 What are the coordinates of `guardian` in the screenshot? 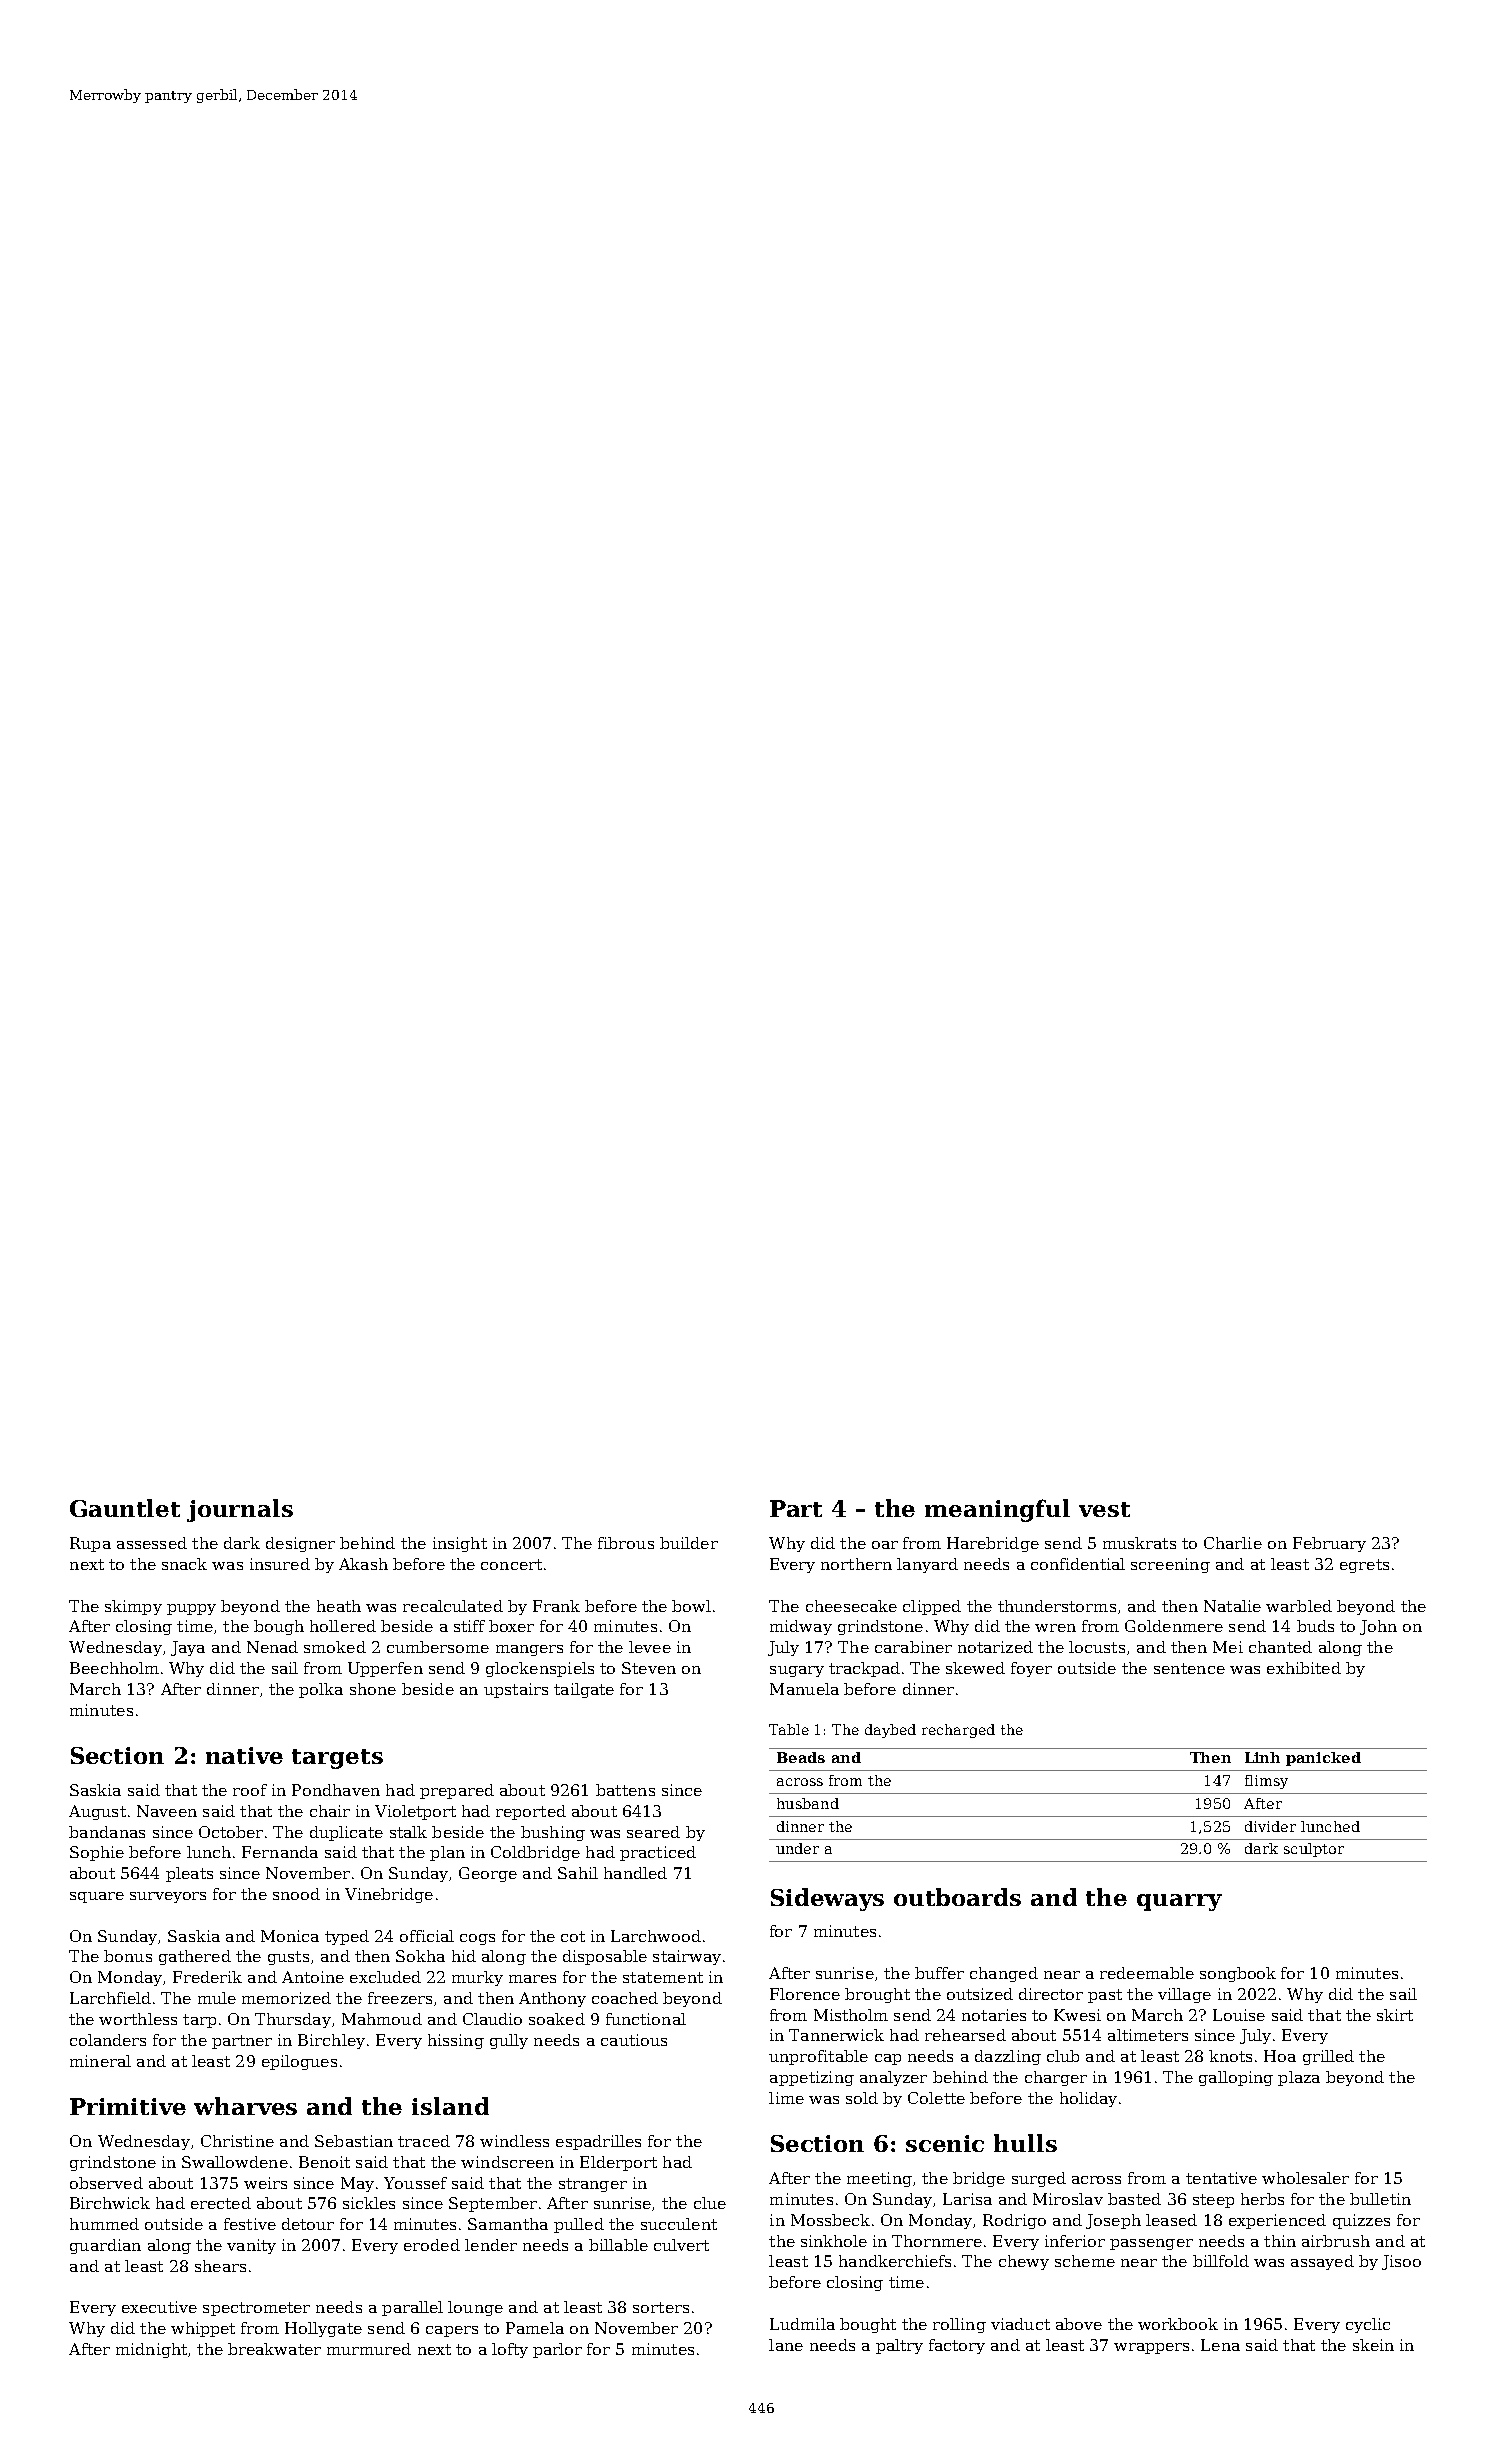 It's located at (105, 2246).
